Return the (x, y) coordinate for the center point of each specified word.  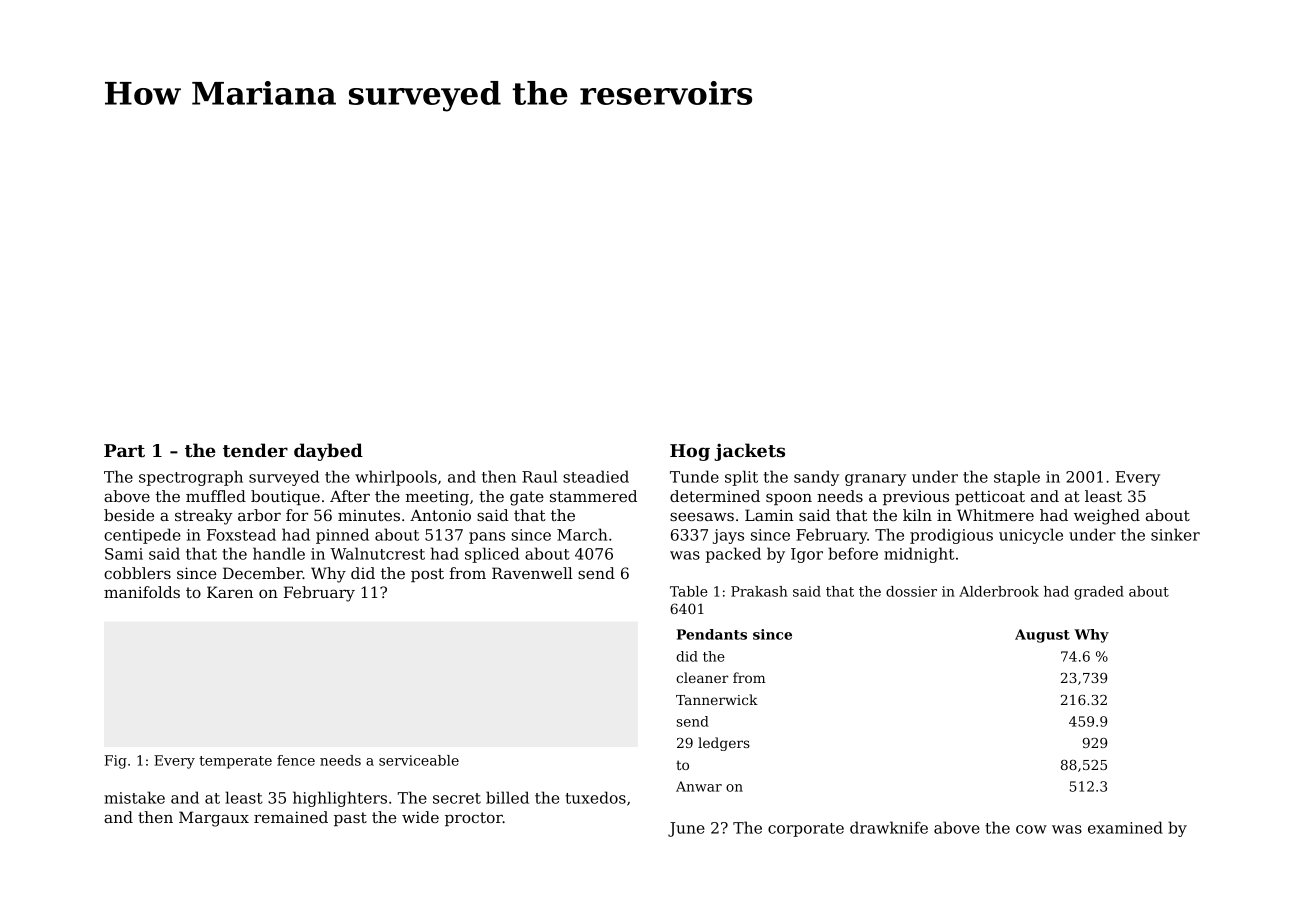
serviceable (419, 760)
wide (420, 817)
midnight (919, 555)
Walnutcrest (377, 553)
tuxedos (595, 797)
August (1042, 636)
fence (296, 760)
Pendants (712, 634)
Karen (230, 592)
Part (124, 450)
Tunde (694, 476)
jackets (749, 452)
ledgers (724, 744)
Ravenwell (532, 573)
